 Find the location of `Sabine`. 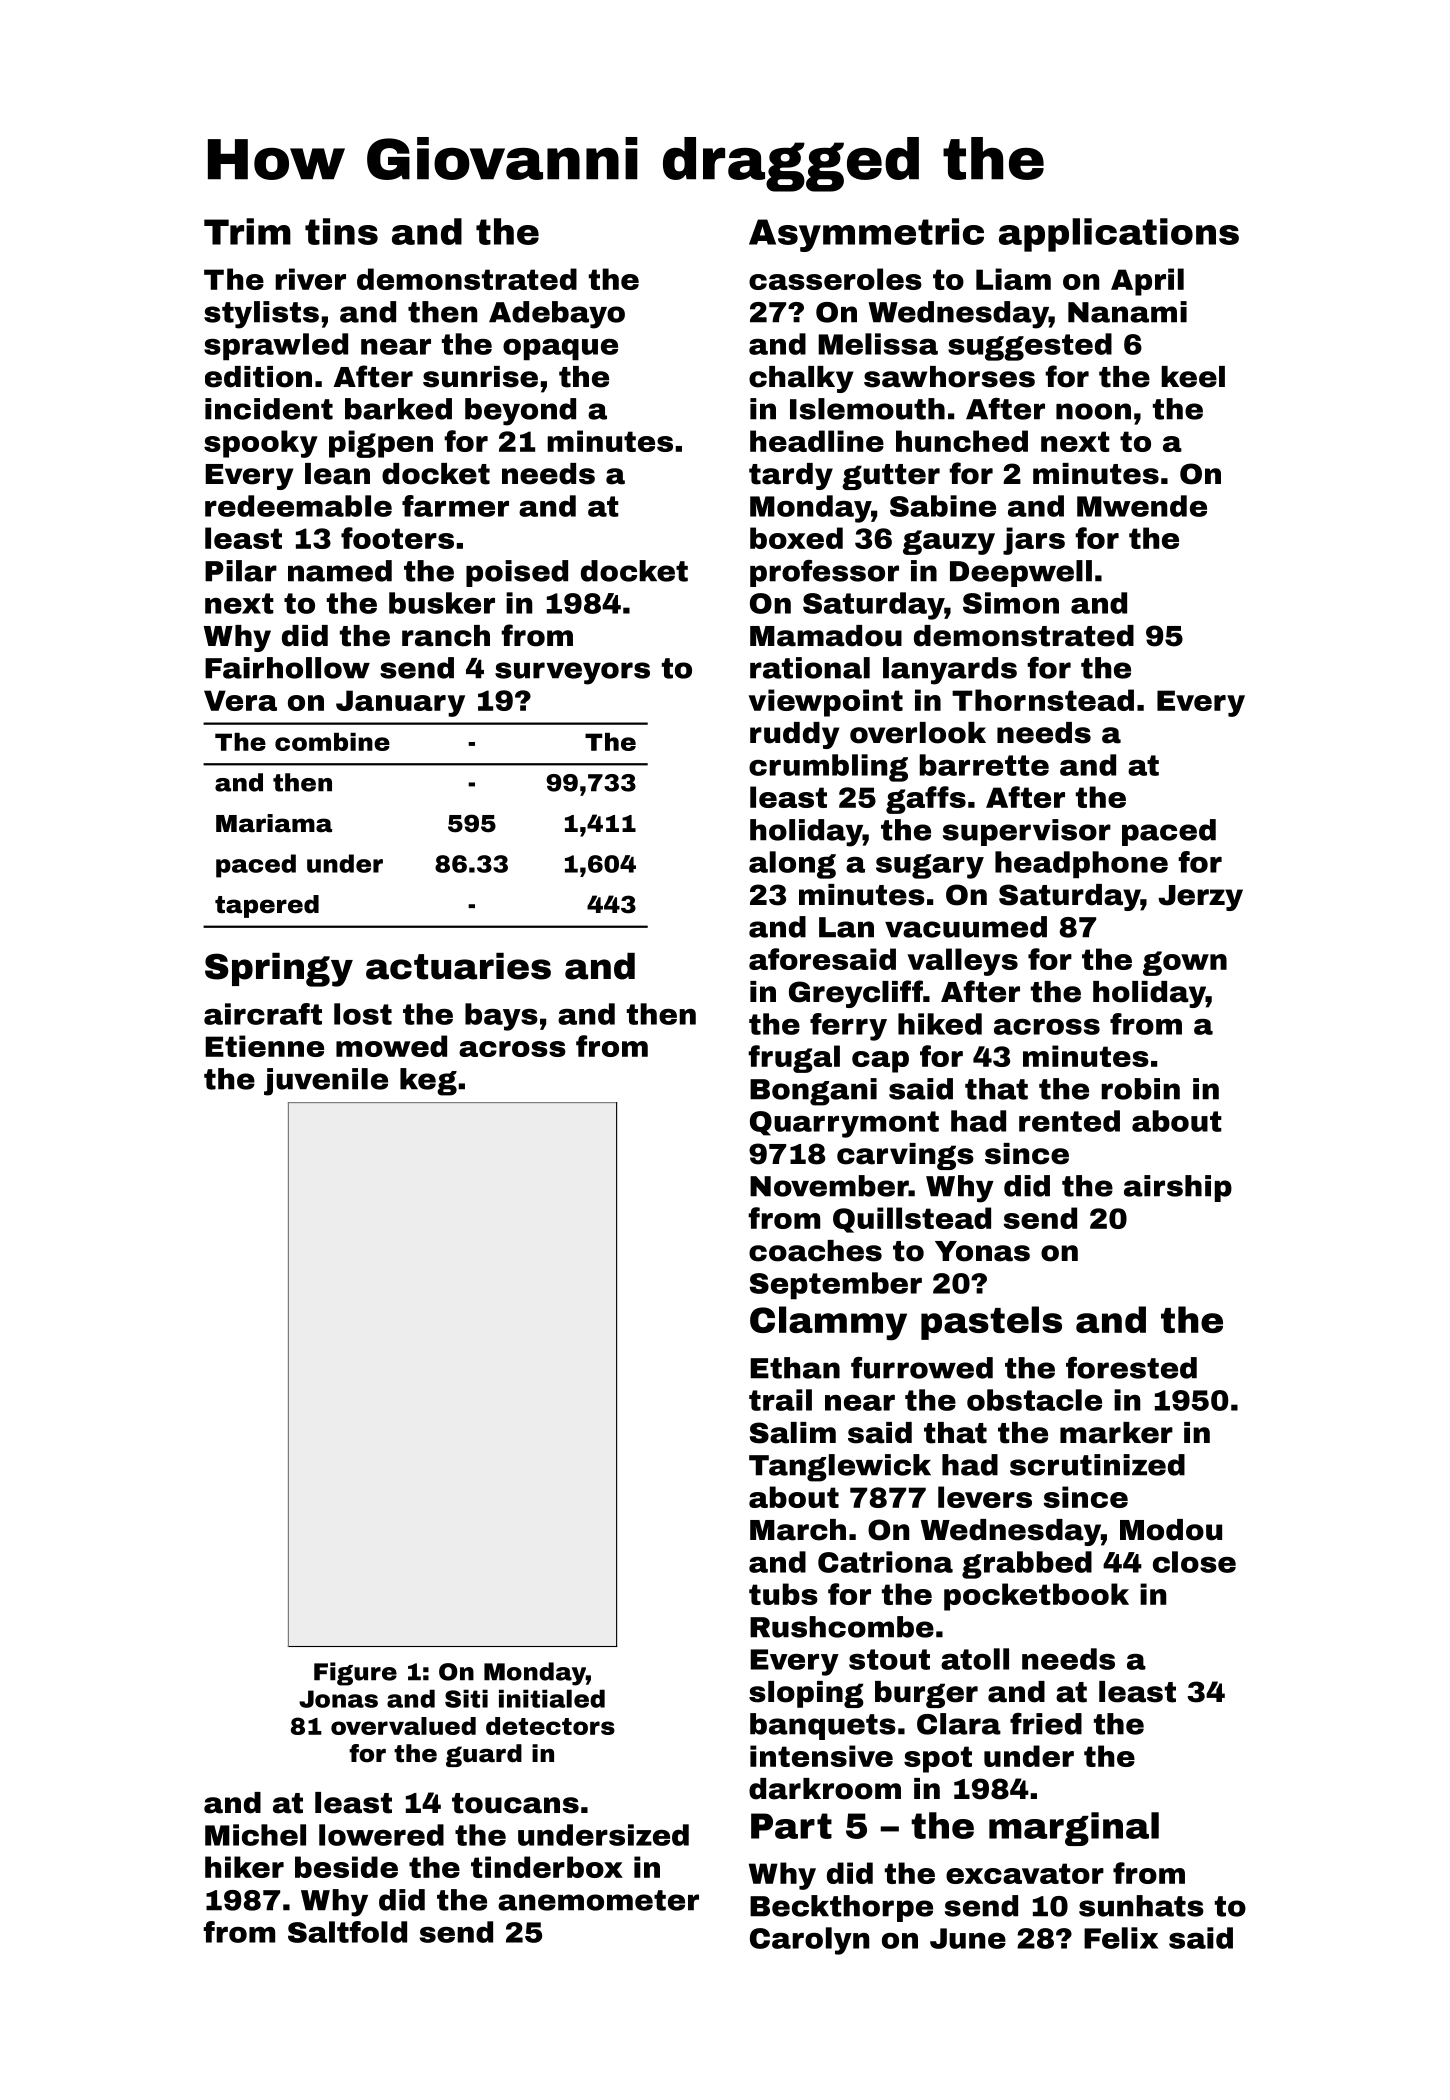

Sabine is located at coordinates (943, 506).
